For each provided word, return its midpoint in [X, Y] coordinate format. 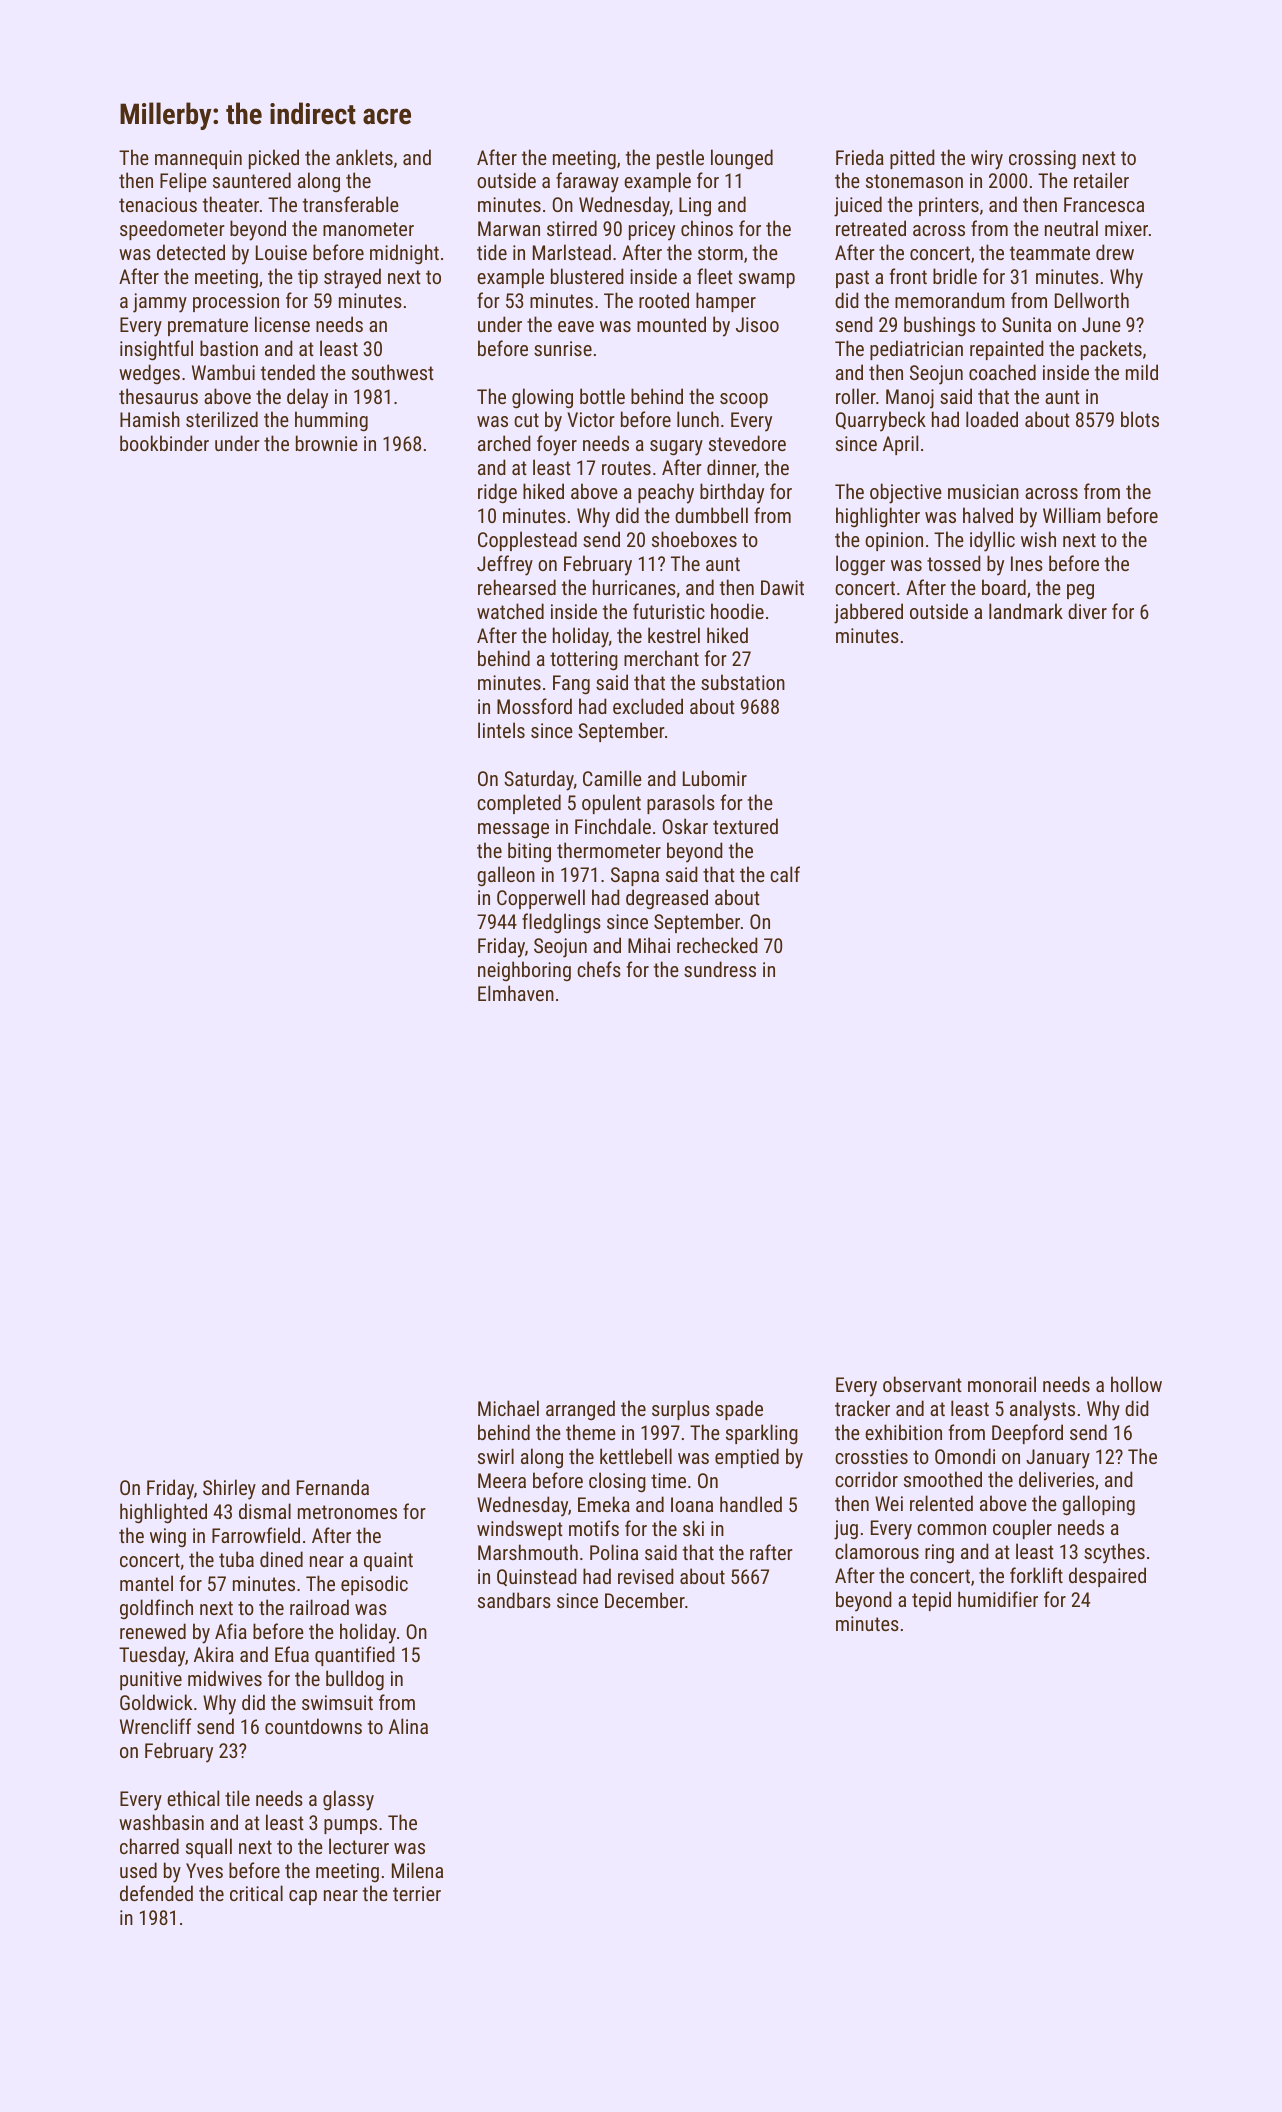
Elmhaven [516, 993]
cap [303, 1897]
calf [785, 874]
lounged [742, 159]
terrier [417, 1893]
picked [274, 159]
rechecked [717, 945]
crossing [1042, 160]
